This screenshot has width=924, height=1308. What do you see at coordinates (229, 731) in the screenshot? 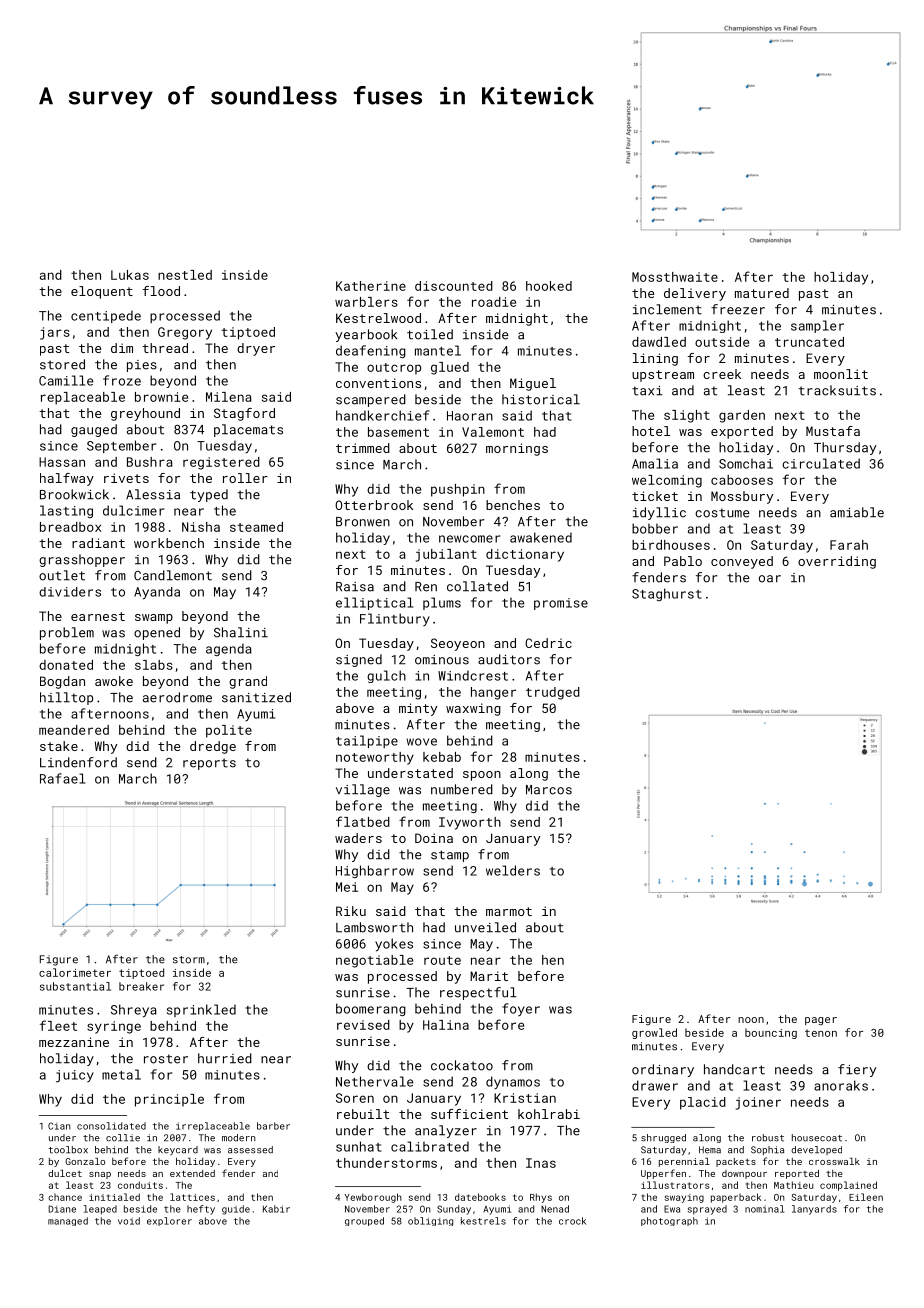
I see `polite` at bounding box center [229, 731].
